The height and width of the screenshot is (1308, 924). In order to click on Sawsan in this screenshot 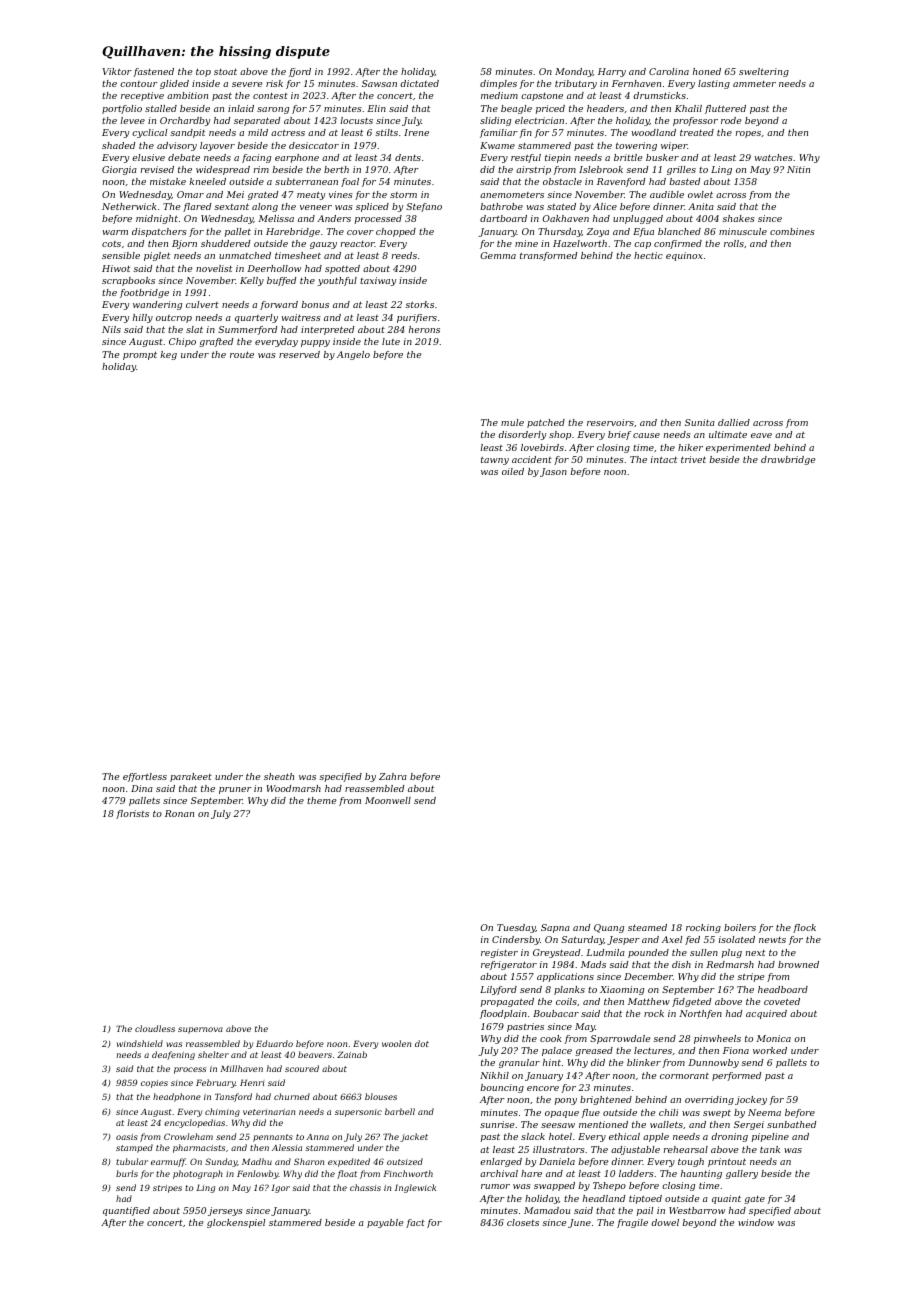, I will do `click(379, 83)`.
